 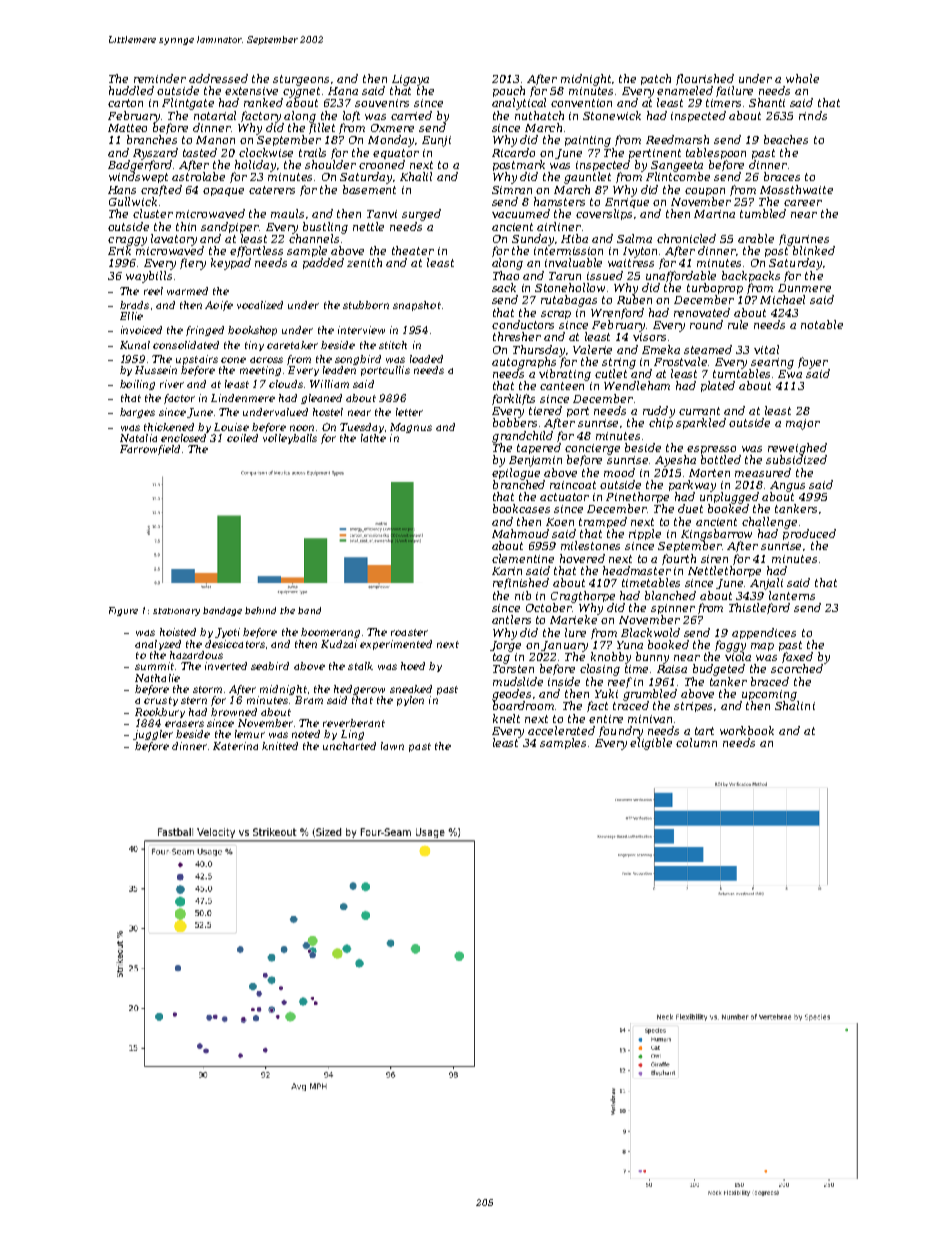 I want to click on stern, so click(x=194, y=700).
